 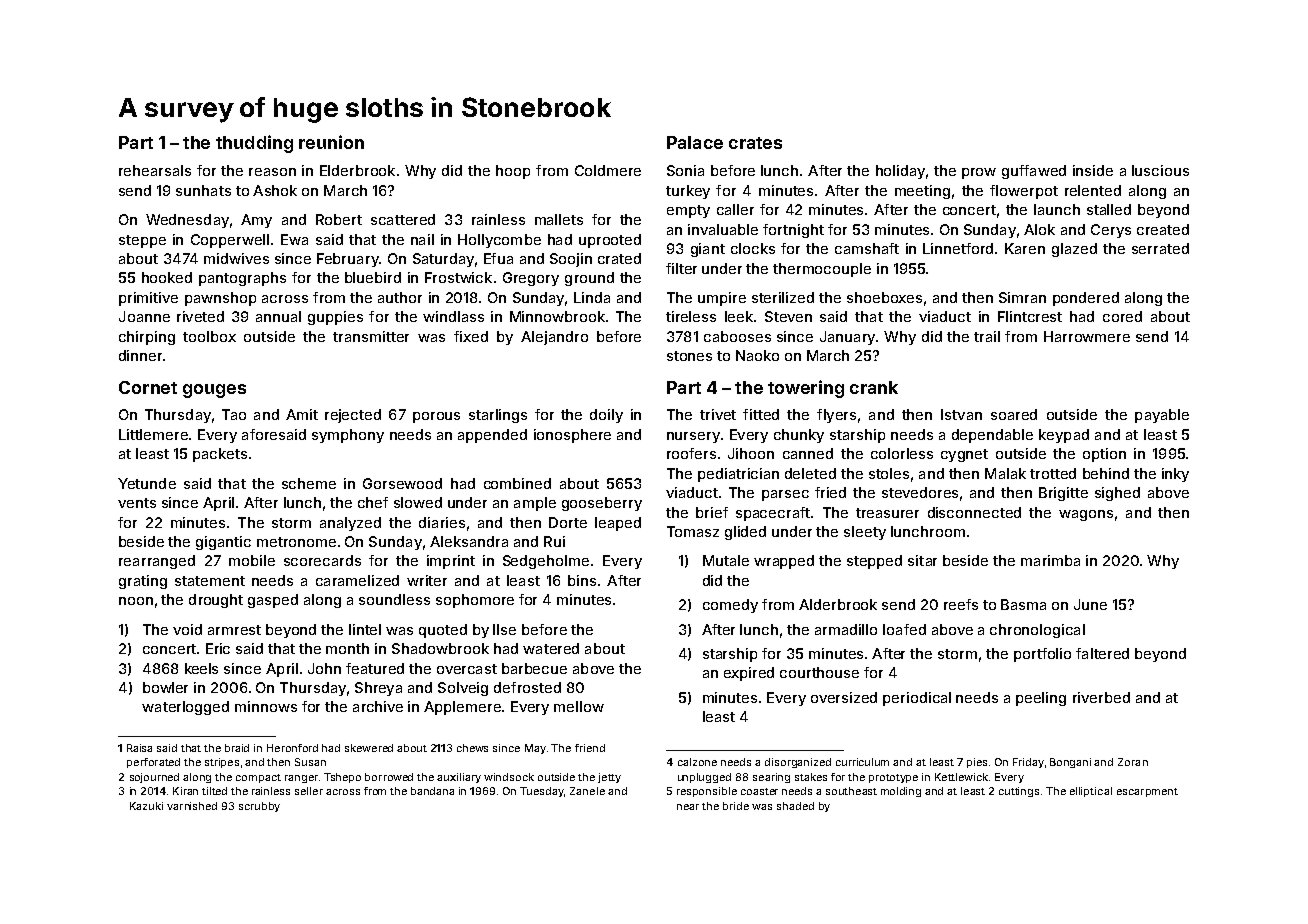 I want to click on comedy, so click(x=730, y=606).
